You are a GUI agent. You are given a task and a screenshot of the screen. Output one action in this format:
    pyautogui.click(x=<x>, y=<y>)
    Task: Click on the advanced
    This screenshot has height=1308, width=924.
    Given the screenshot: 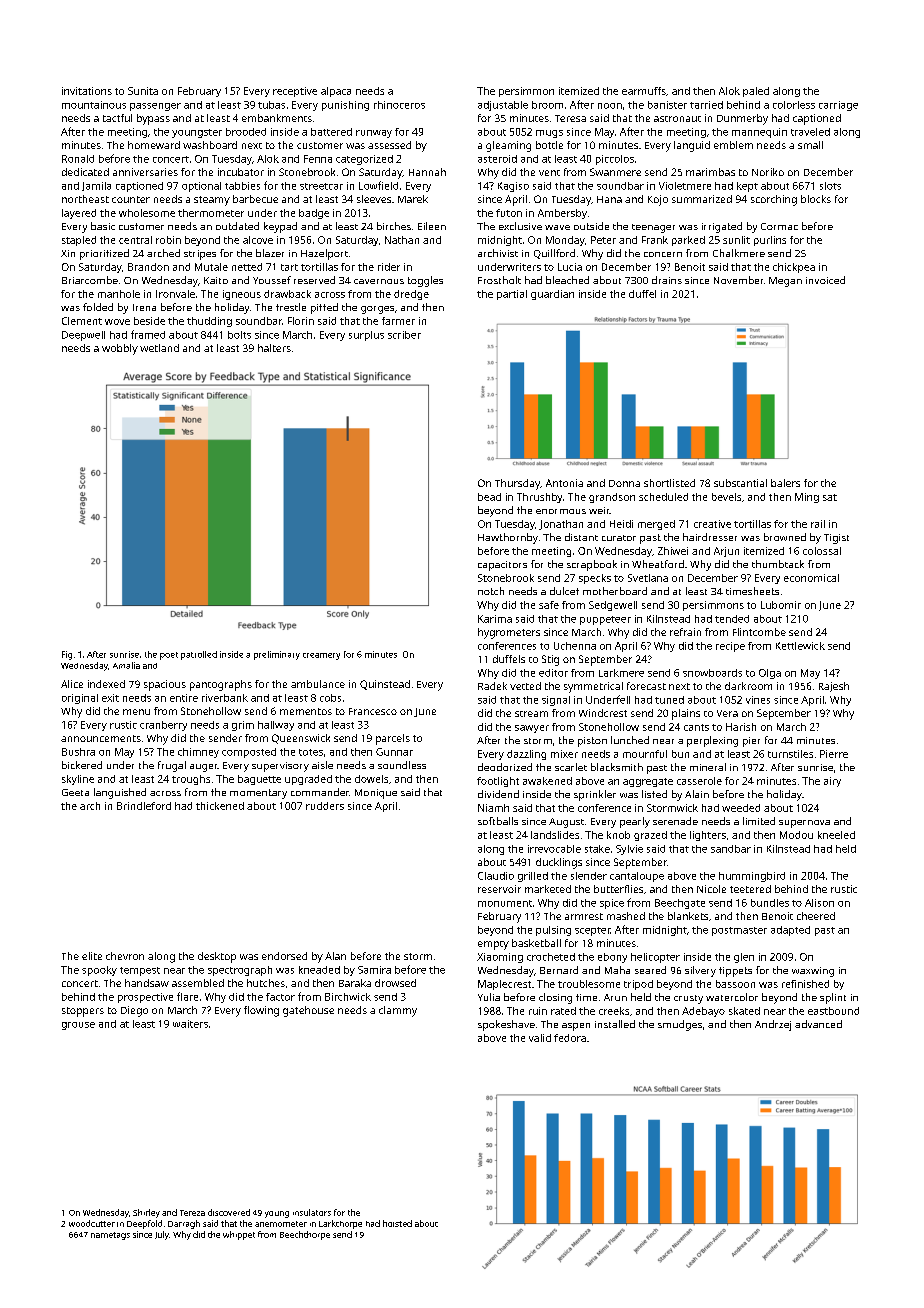 What is the action you would take?
    pyautogui.click(x=818, y=1024)
